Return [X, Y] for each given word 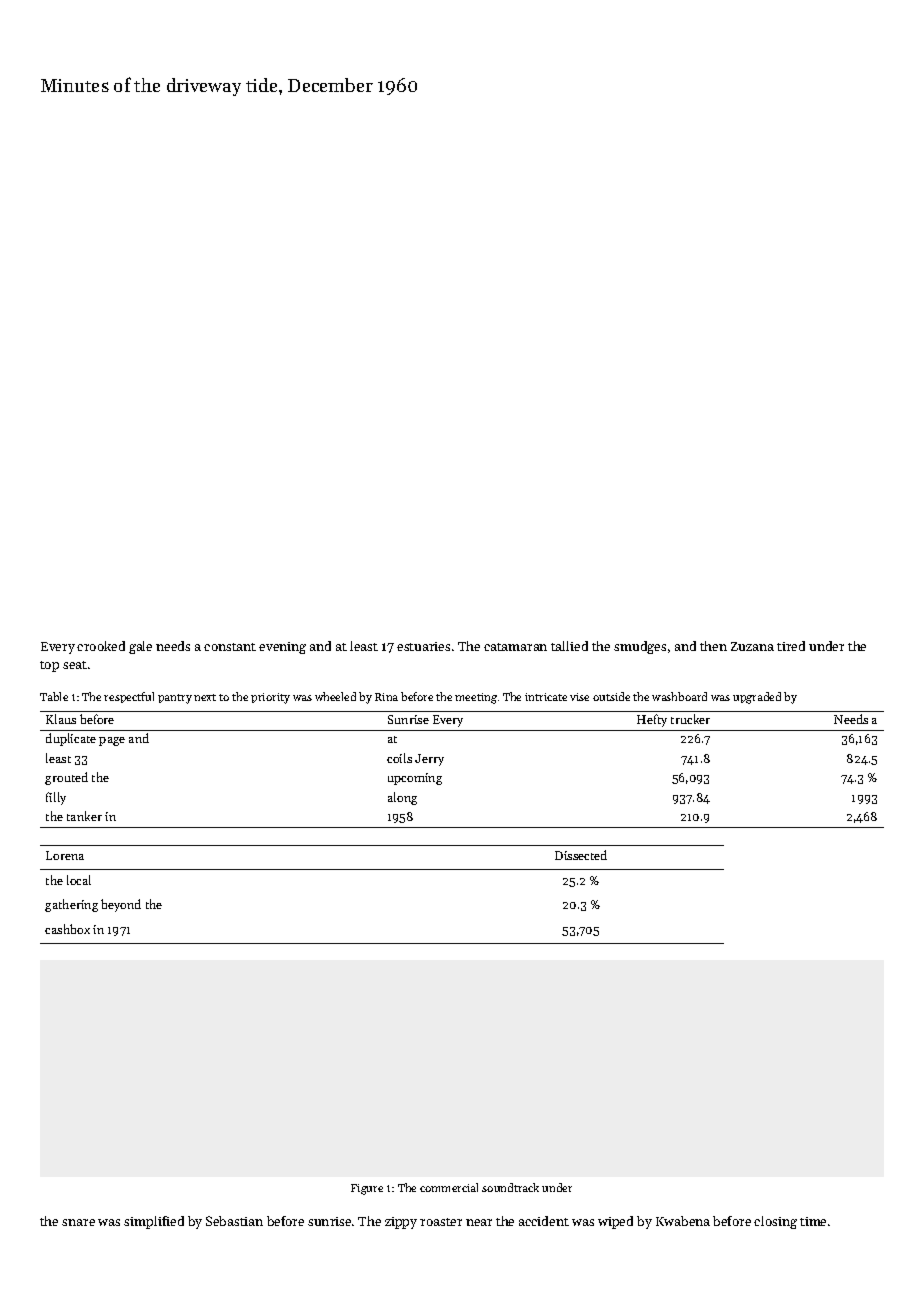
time [813, 1221]
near [479, 1222]
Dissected [581, 855]
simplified [154, 1222]
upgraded [757, 698]
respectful [129, 697]
